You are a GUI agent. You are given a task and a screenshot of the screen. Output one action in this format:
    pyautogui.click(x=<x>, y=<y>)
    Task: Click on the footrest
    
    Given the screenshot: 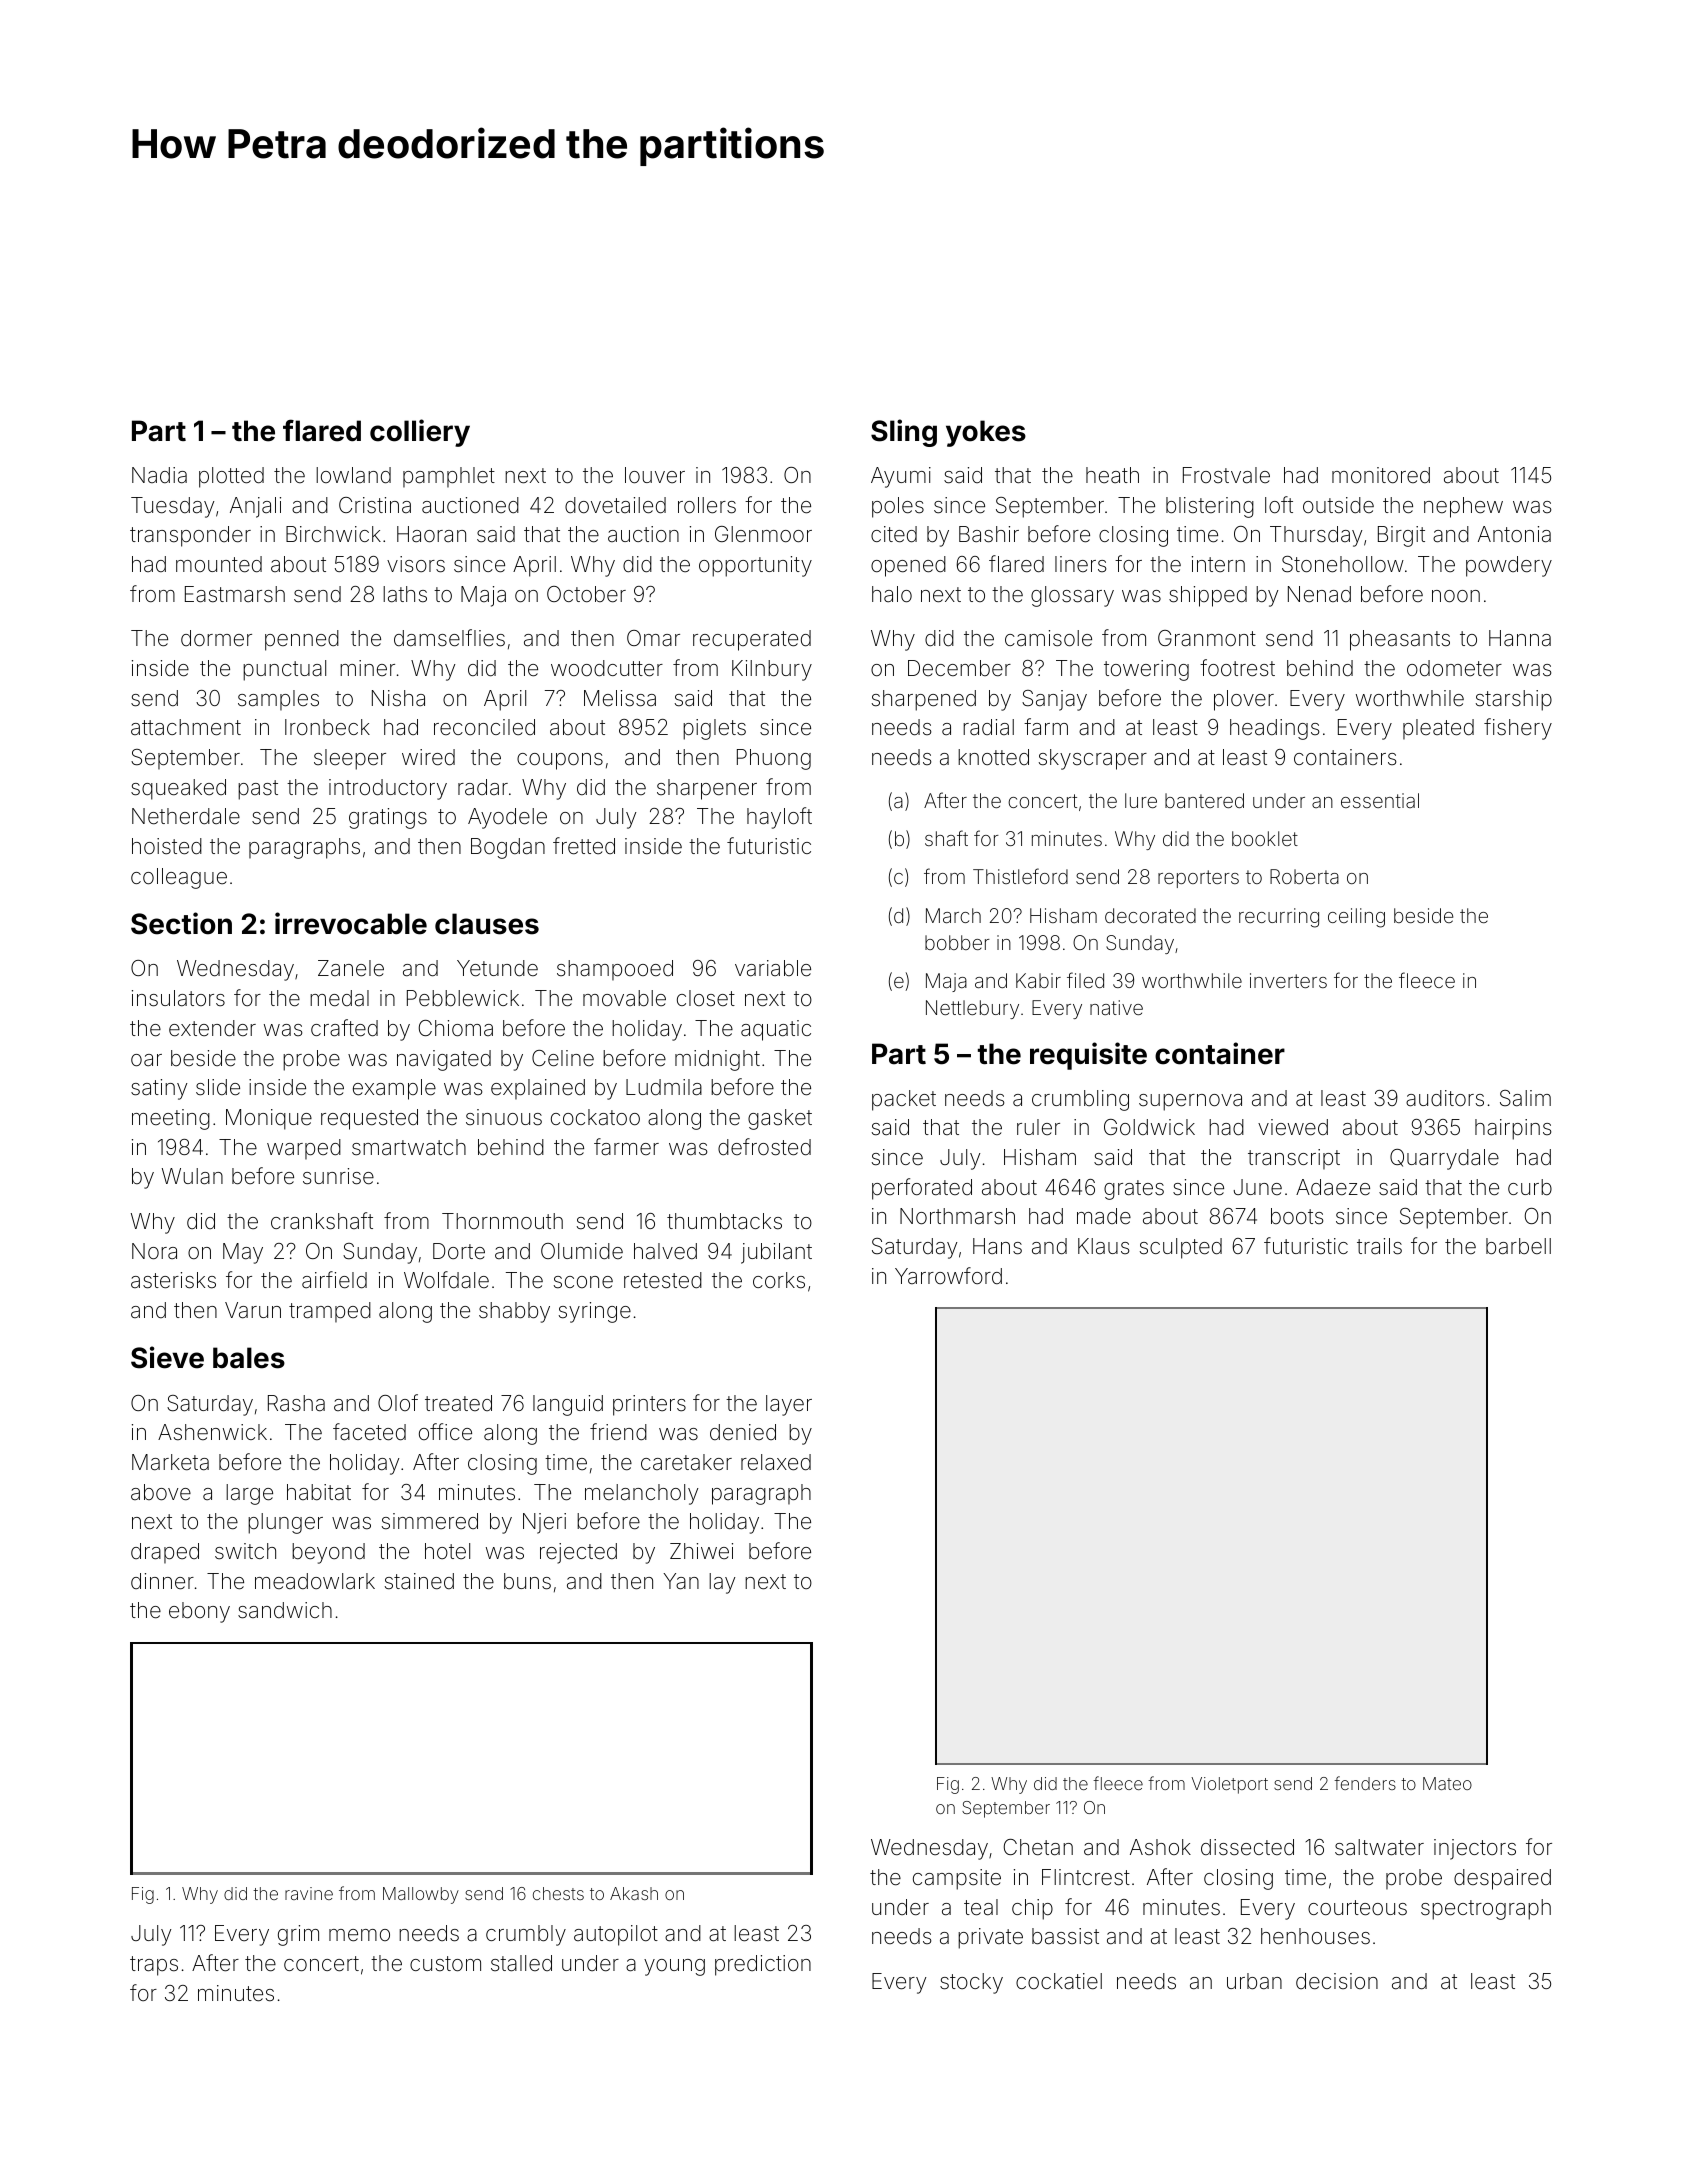 What is the action you would take?
    pyautogui.click(x=1237, y=668)
